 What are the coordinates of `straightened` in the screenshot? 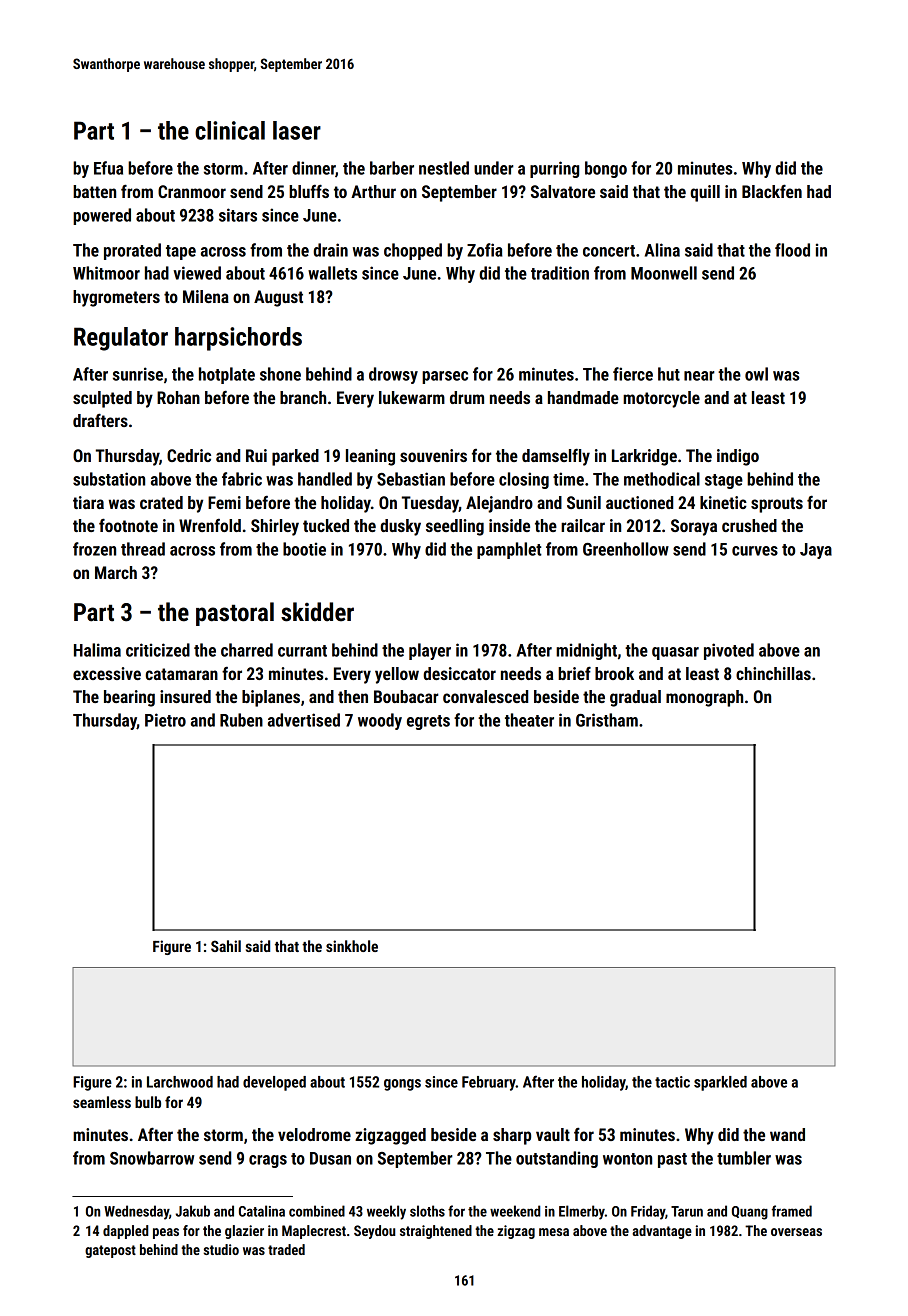 It's located at (436, 1232).
